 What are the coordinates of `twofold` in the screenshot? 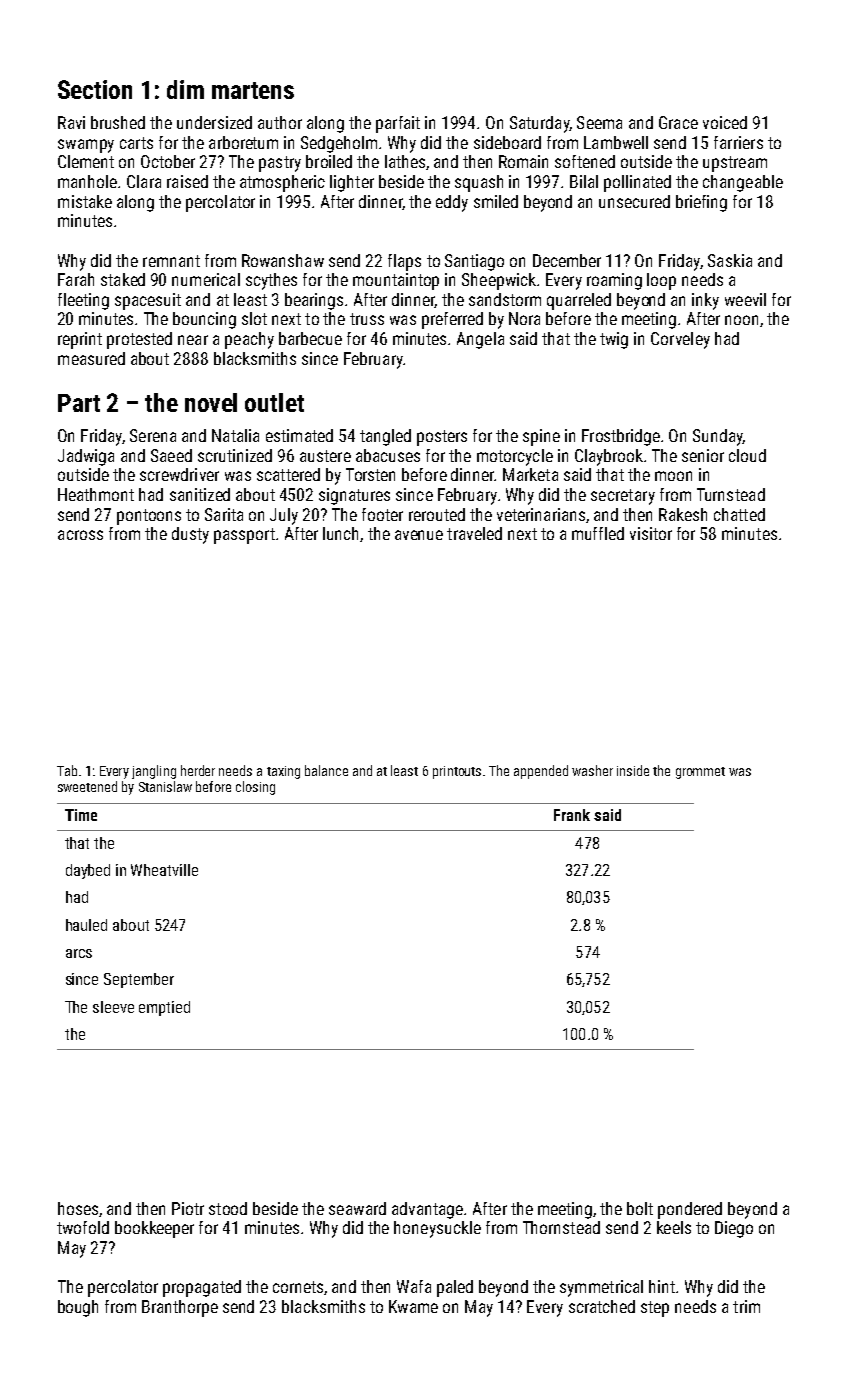 It's located at (83, 1227).
